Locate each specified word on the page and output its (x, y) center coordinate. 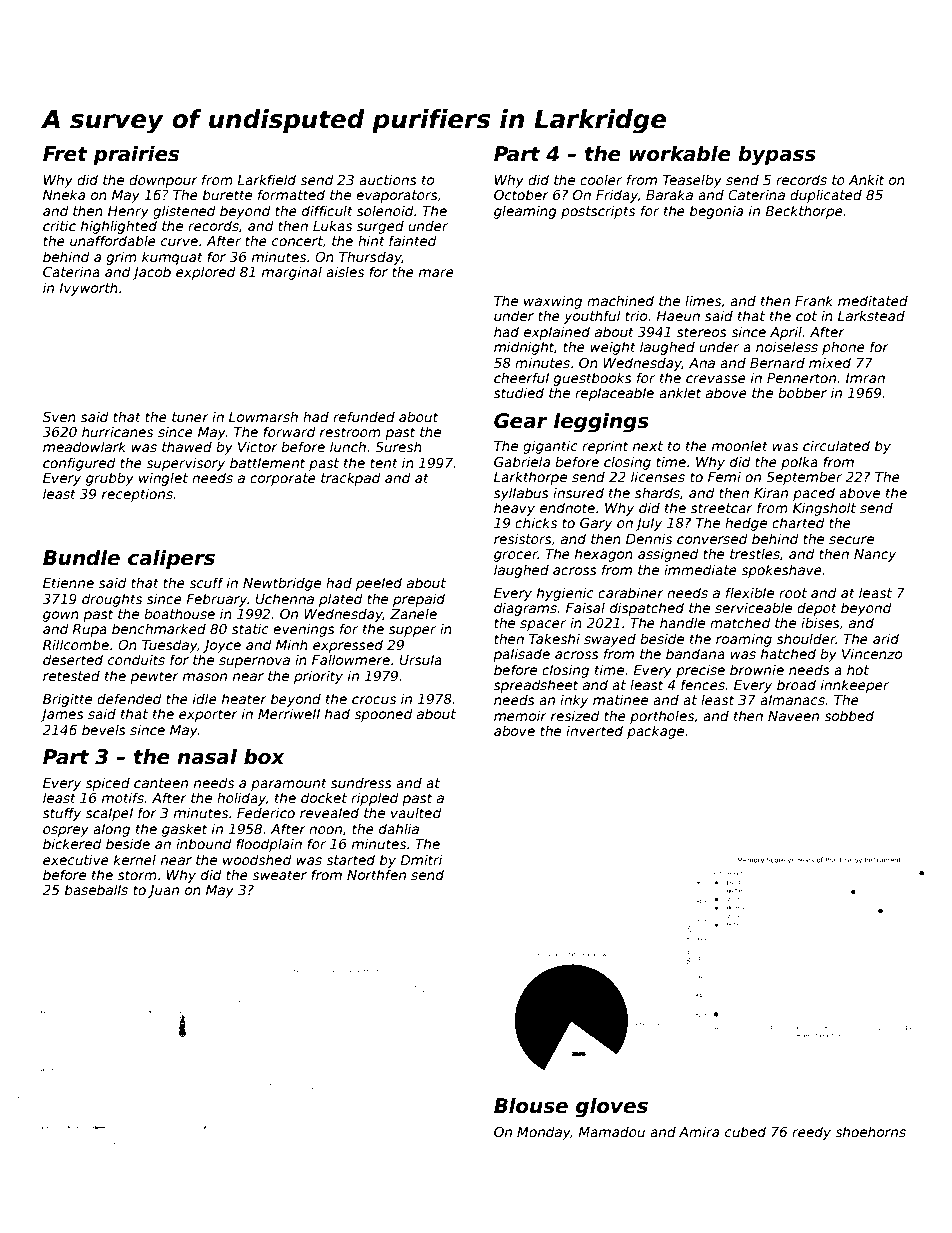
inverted (594, 730)
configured (79, 464)
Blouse (531, 1105)
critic (59, 225)
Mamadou (611, 1131)
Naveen (793, 716)
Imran (865, 378)
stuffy (62, 814)
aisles (345, 271)
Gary (596, 524)
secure (851, 540)
